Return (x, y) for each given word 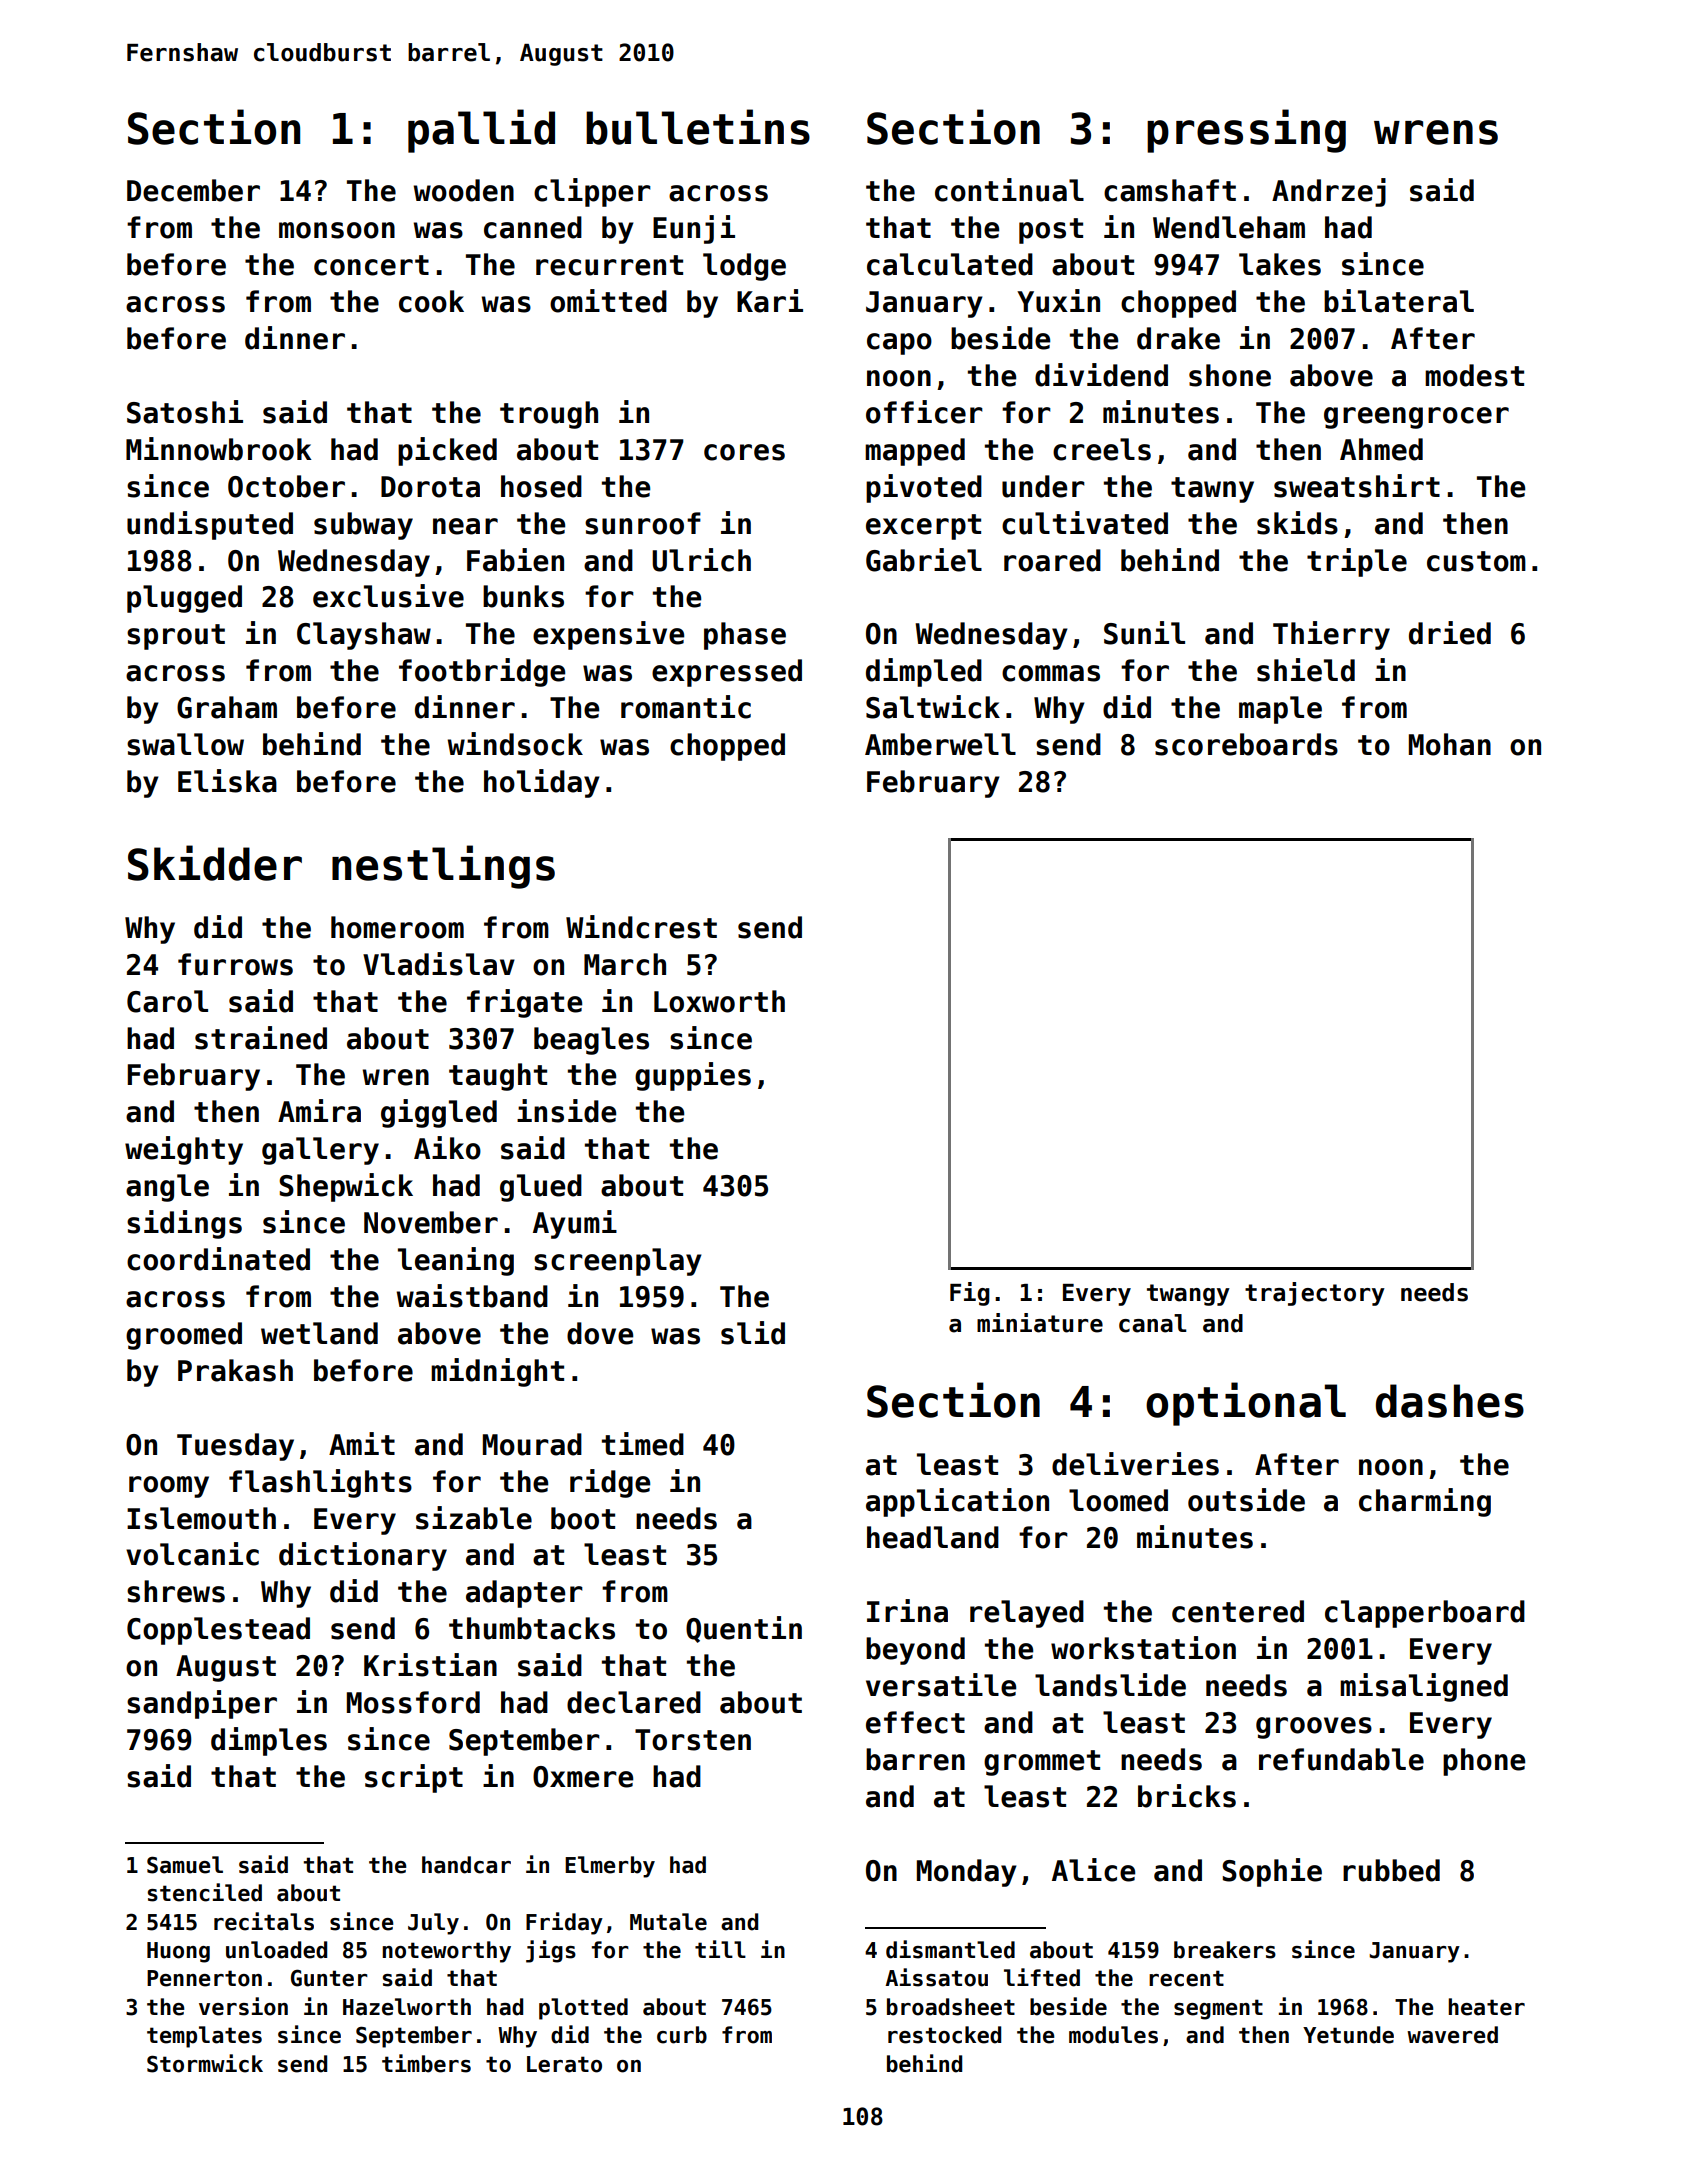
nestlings (443, 867)
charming (1425, 1502)
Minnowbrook (219, 449)
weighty (184, 1150)
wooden (463, 190)
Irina (907, 1611)
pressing (1246, 131)
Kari (770, 301)
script (414, 1778)
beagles (591, 1041)
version (243, 2006)
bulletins (698, 127)
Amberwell (940, 744)
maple (1280, 710)
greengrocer (1416, 418)
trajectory (1315, 1294)
